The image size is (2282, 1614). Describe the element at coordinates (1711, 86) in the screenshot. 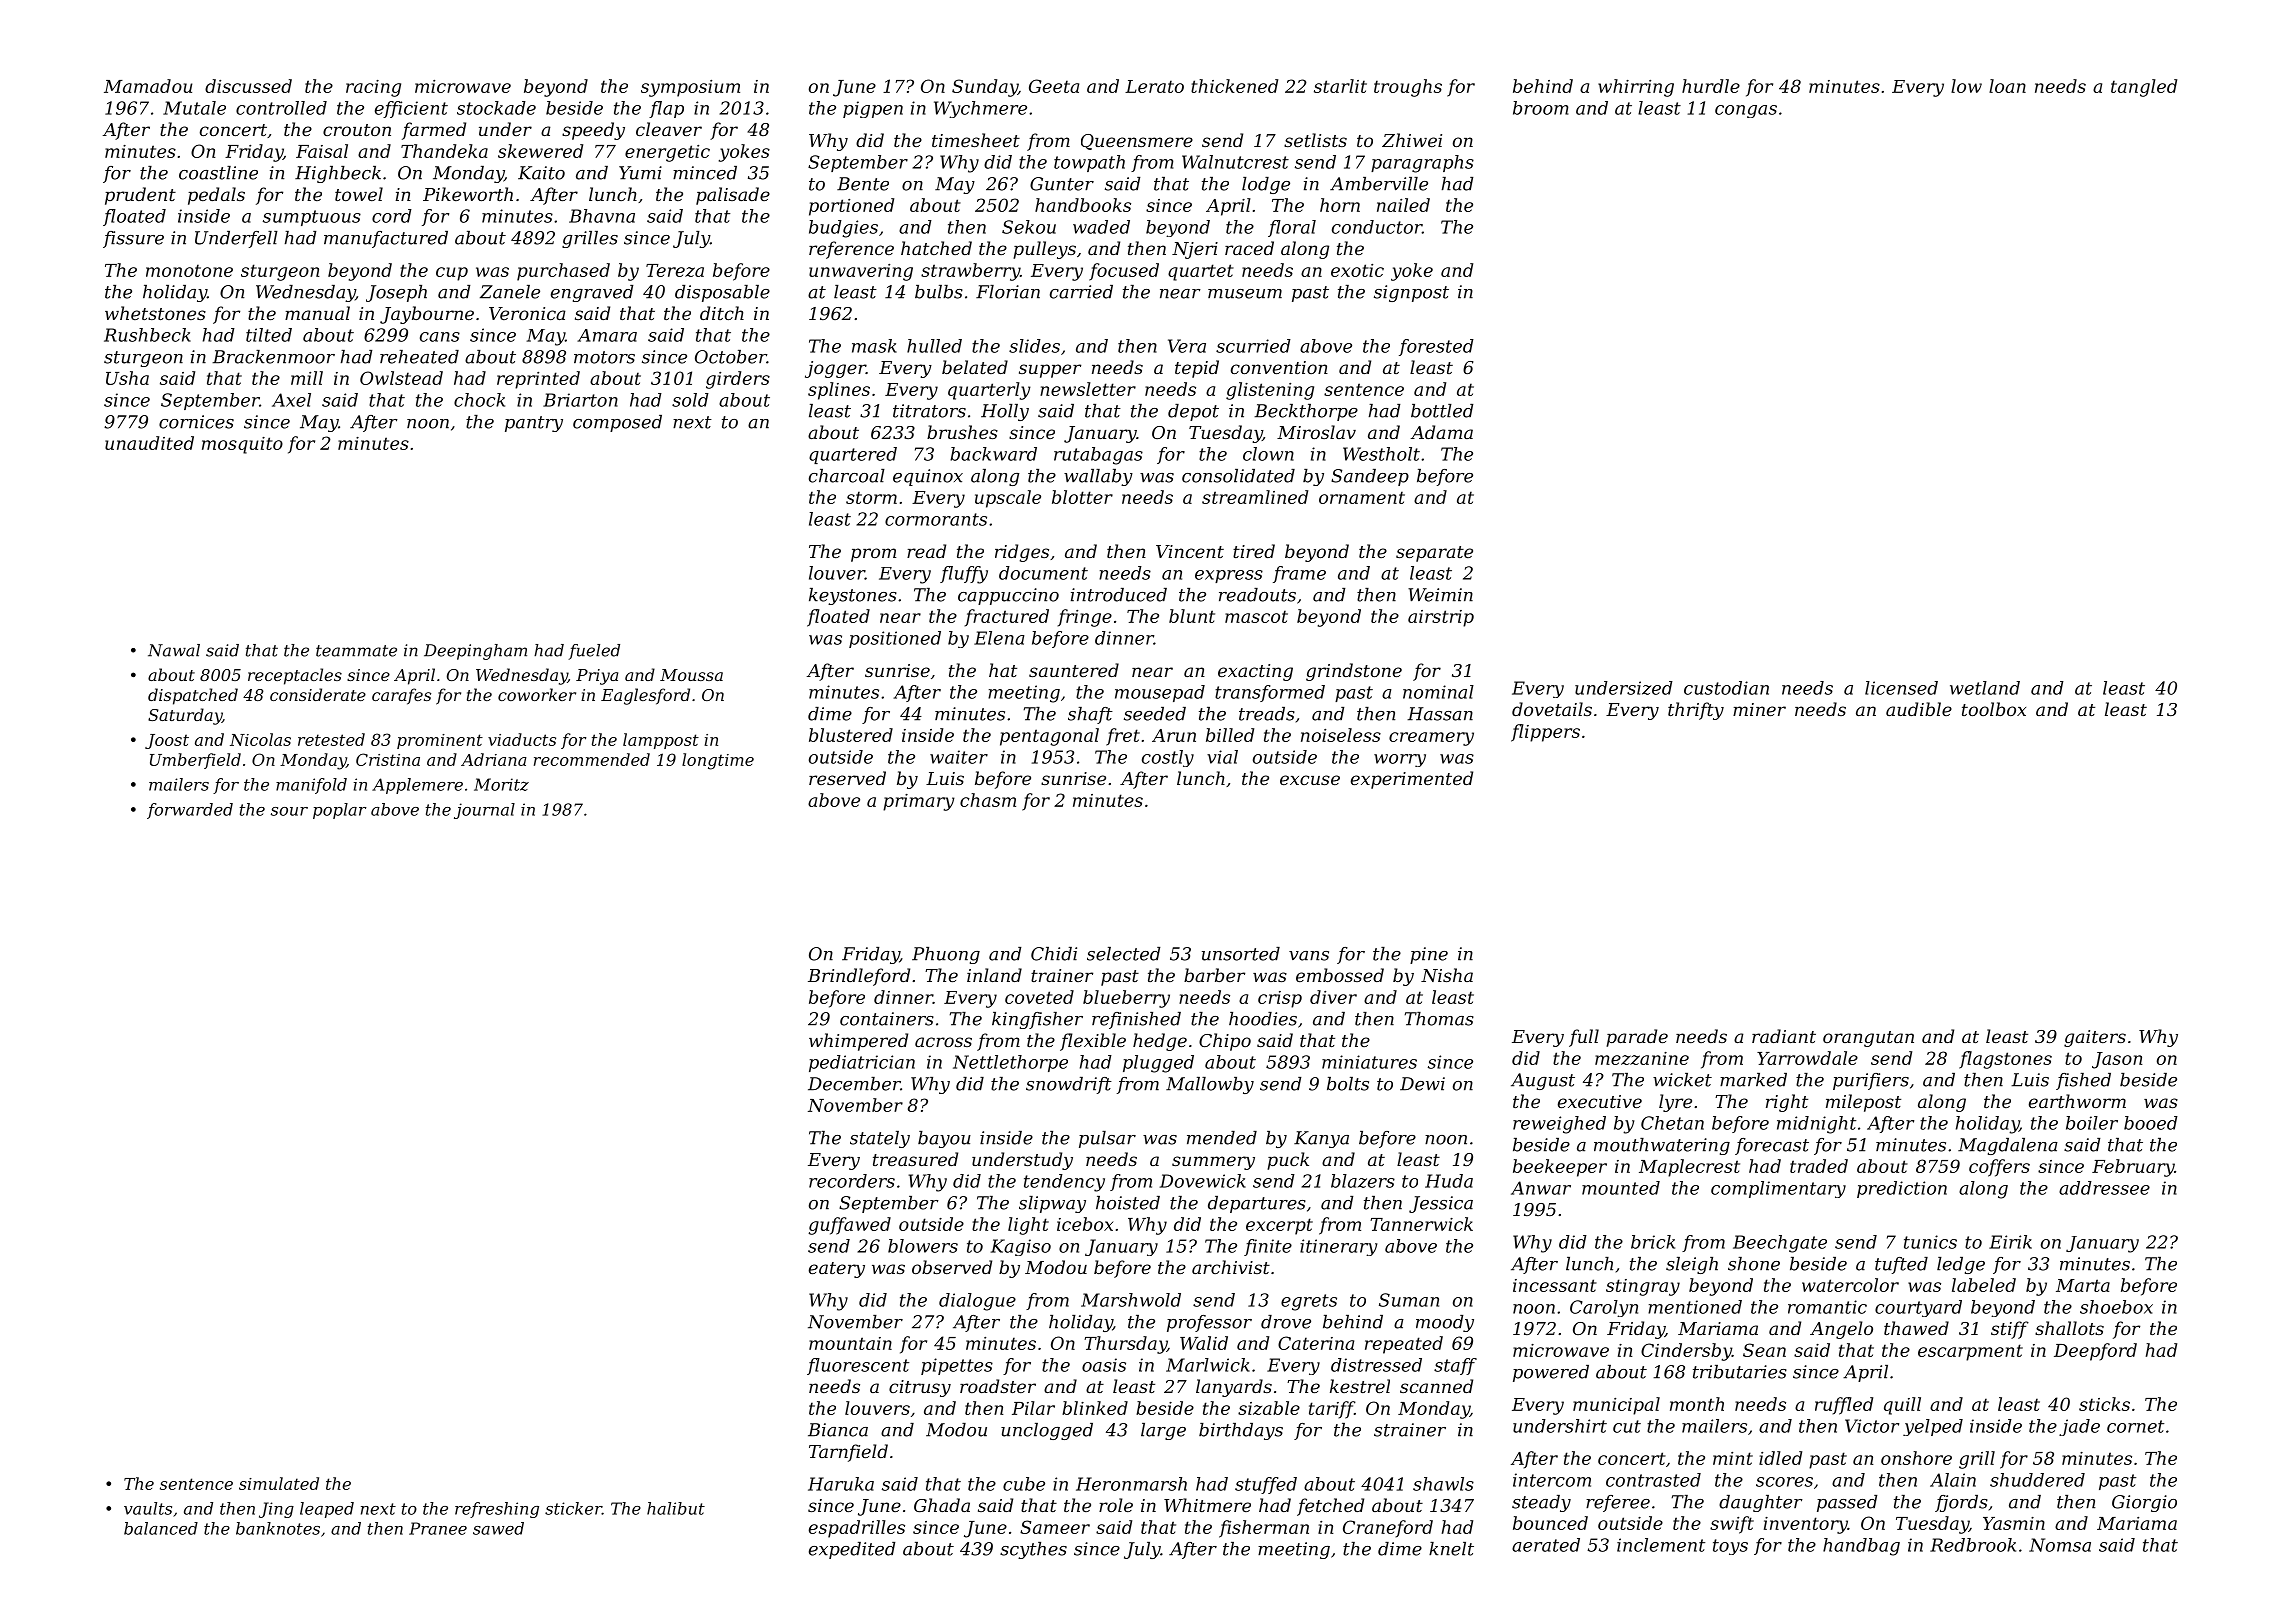

I see `hurdle` at that location.
